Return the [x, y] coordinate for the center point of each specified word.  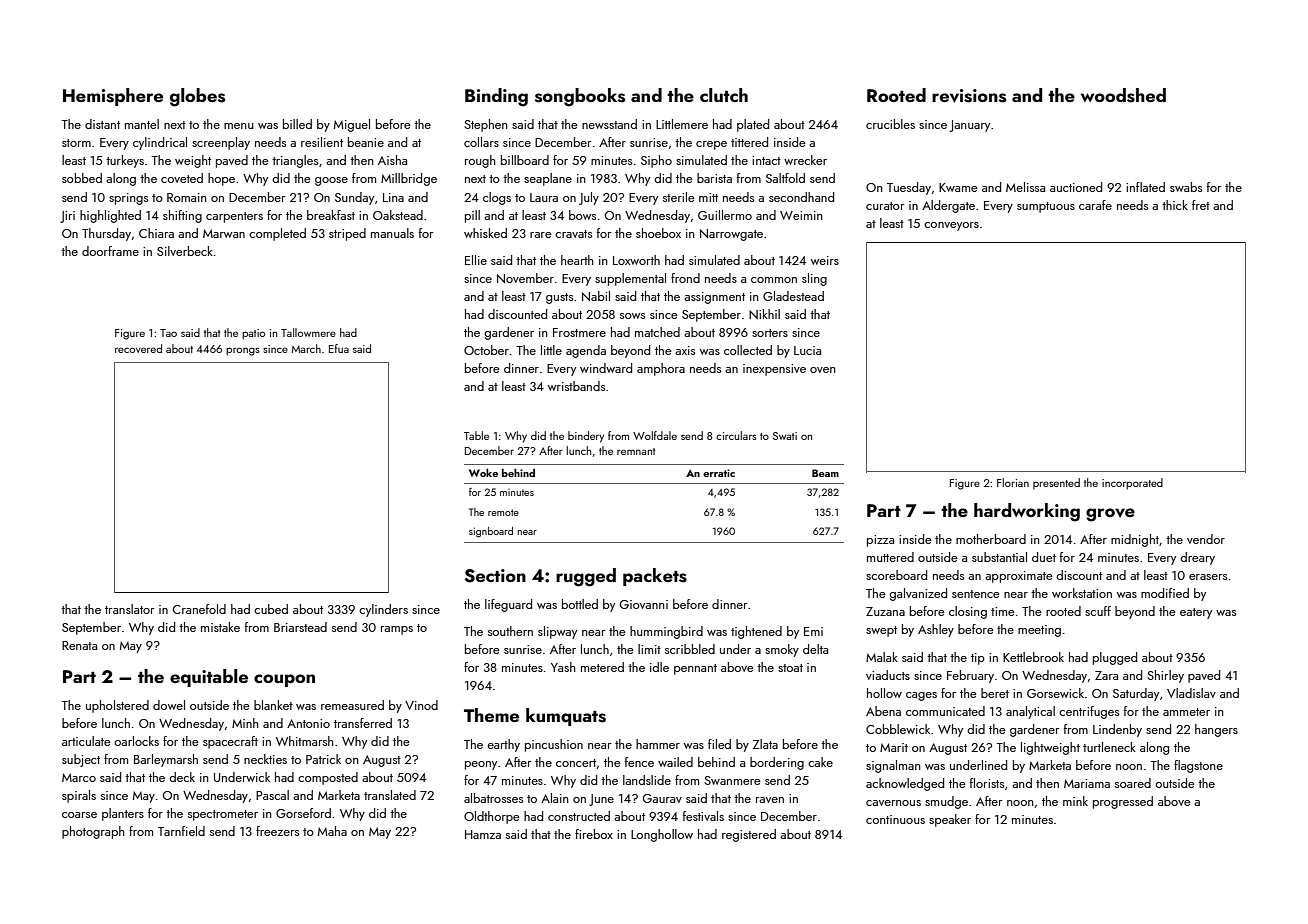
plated [753, 125]
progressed [1123, 802]
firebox [594, 834]
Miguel [352, 125]
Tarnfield [181, 831]
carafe [1095, 205]
